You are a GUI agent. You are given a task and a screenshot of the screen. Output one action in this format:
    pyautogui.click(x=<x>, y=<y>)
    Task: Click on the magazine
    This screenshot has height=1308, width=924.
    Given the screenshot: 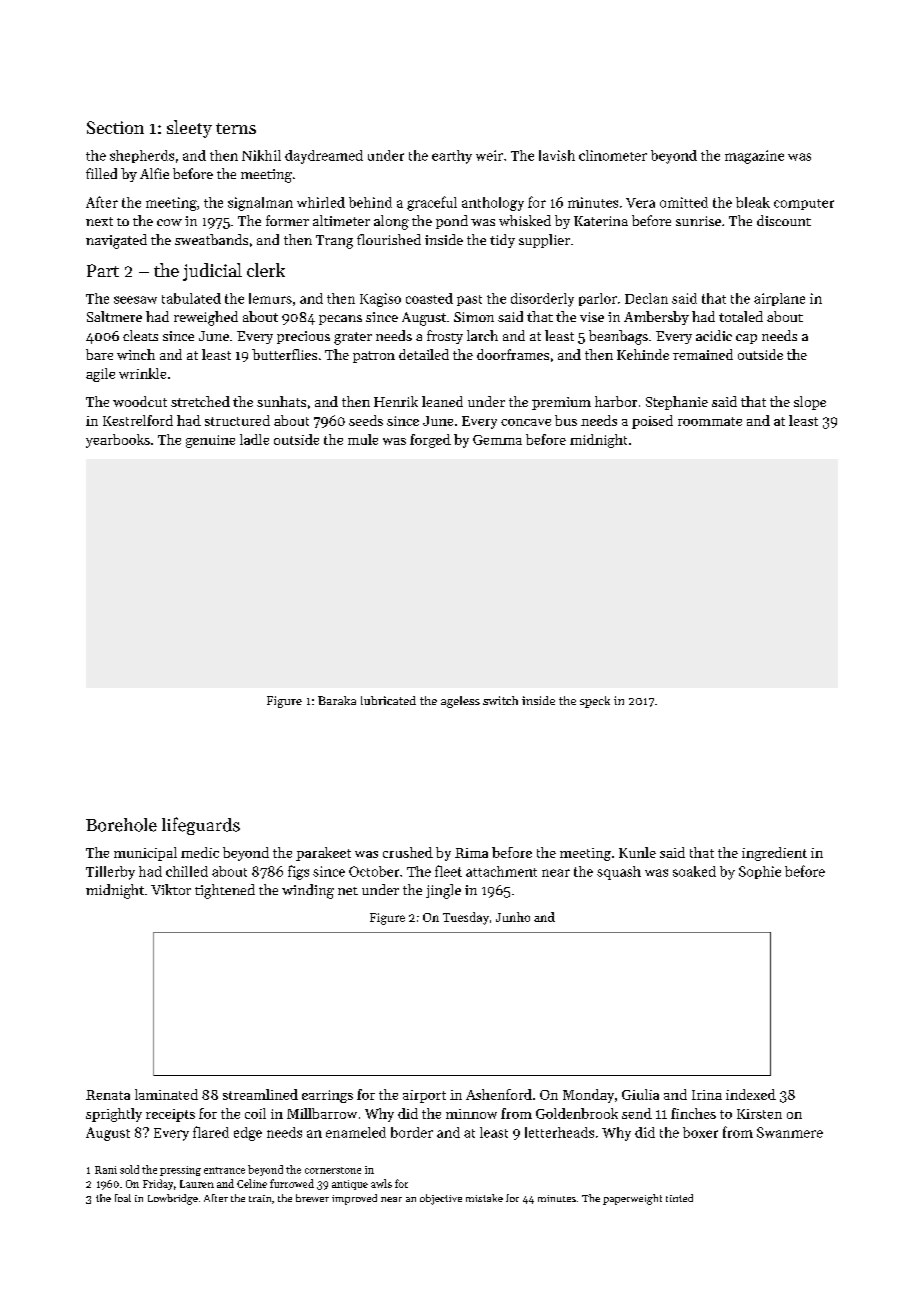 What is the action you would take?
    pyautogui.click(x=754, y=157)
